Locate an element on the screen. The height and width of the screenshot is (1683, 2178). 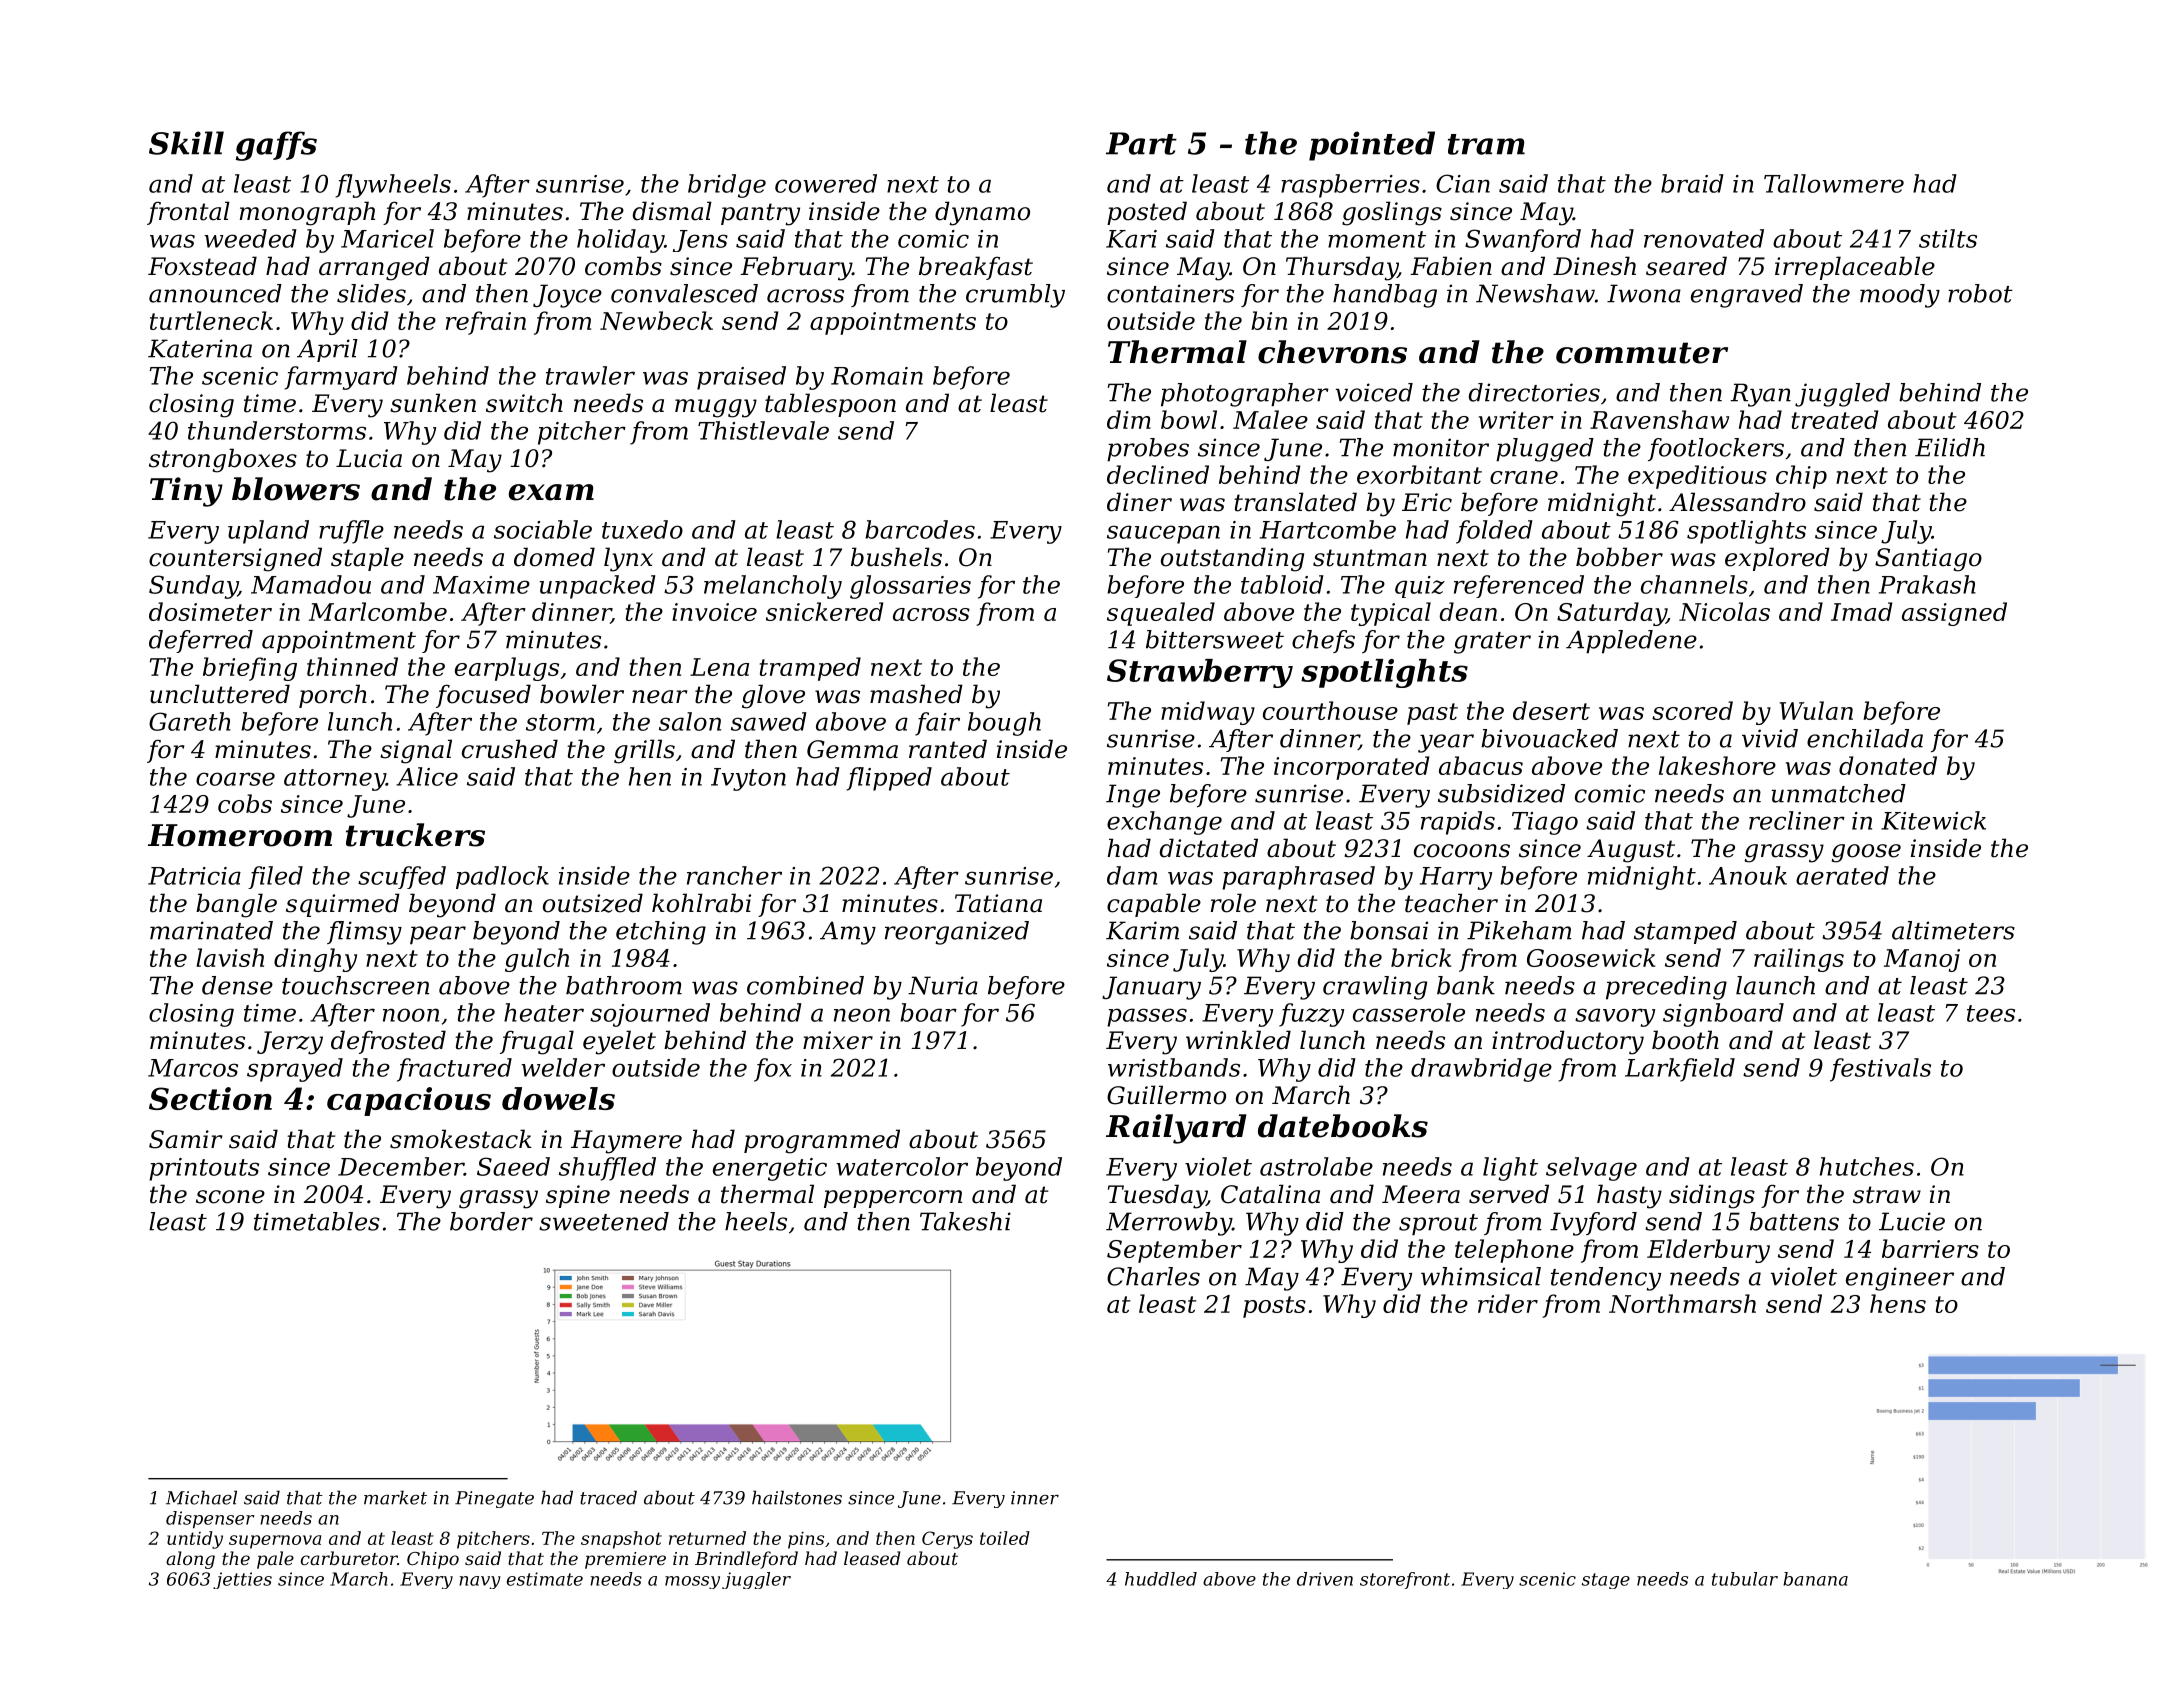
Cian is located at coordinates (1463, 183).
